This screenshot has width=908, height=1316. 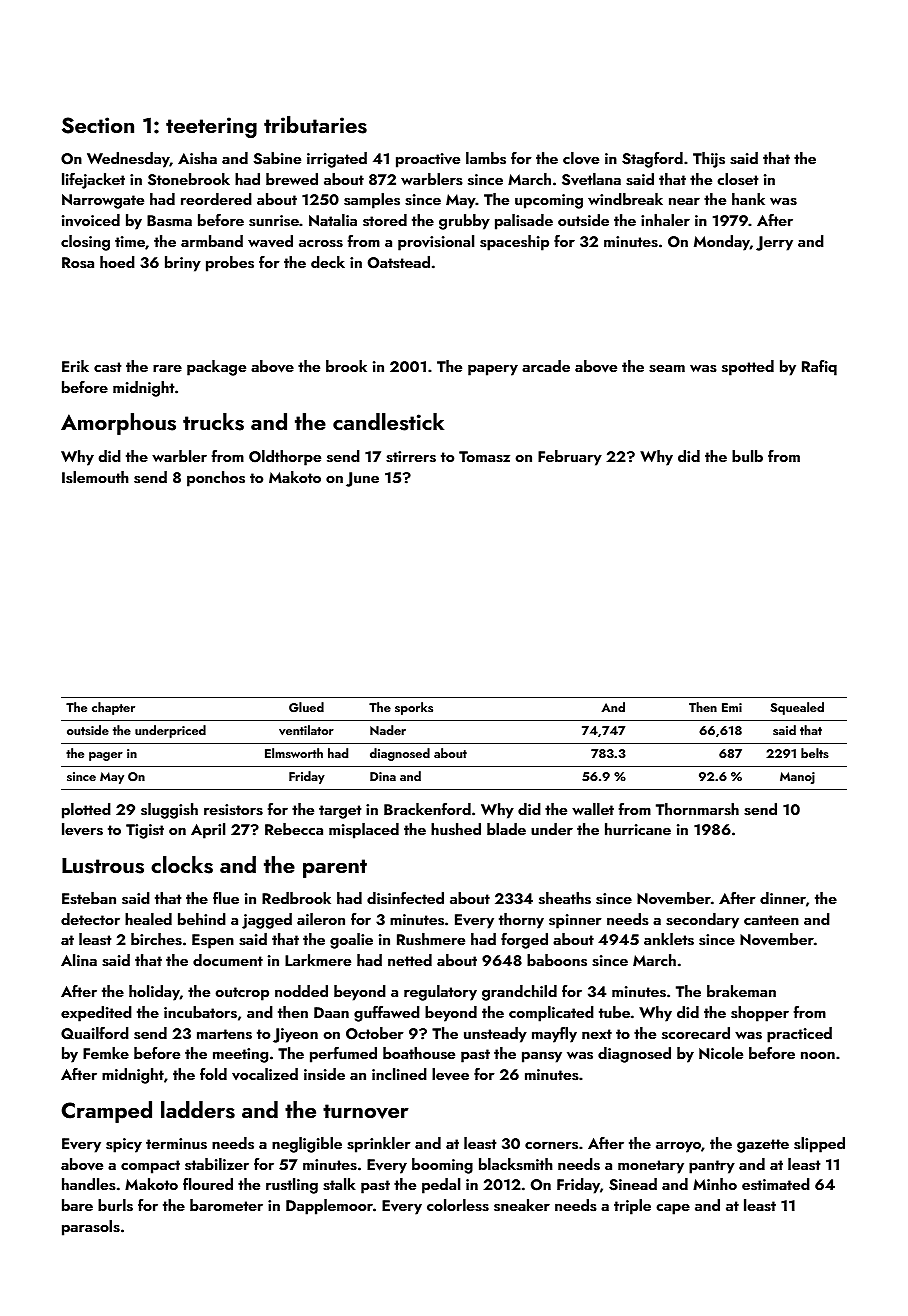 I want to click on Islemouth, so click(x=95, y=477).
